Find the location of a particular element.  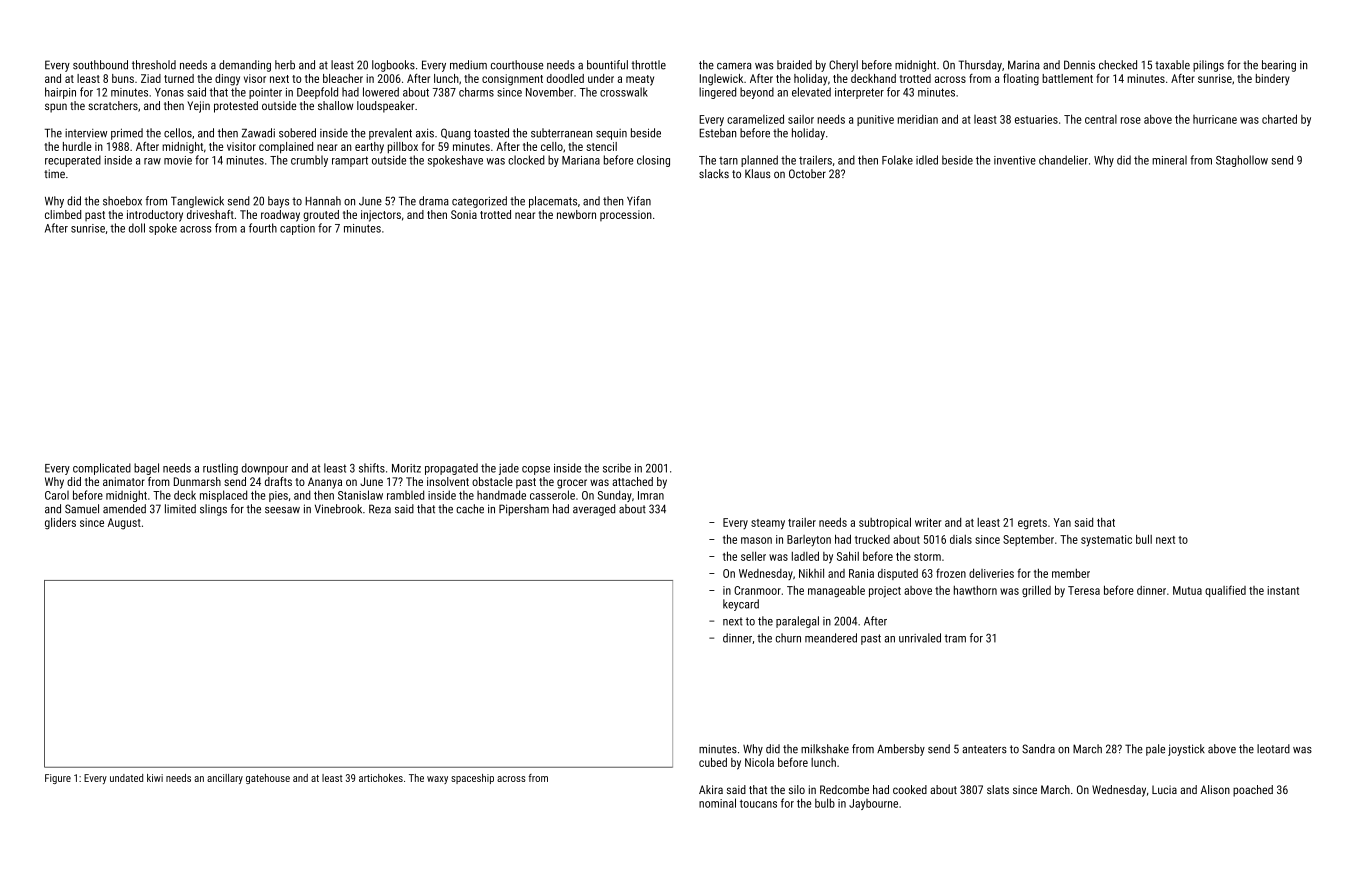

paralegal is located at coordinates (797, 622).
